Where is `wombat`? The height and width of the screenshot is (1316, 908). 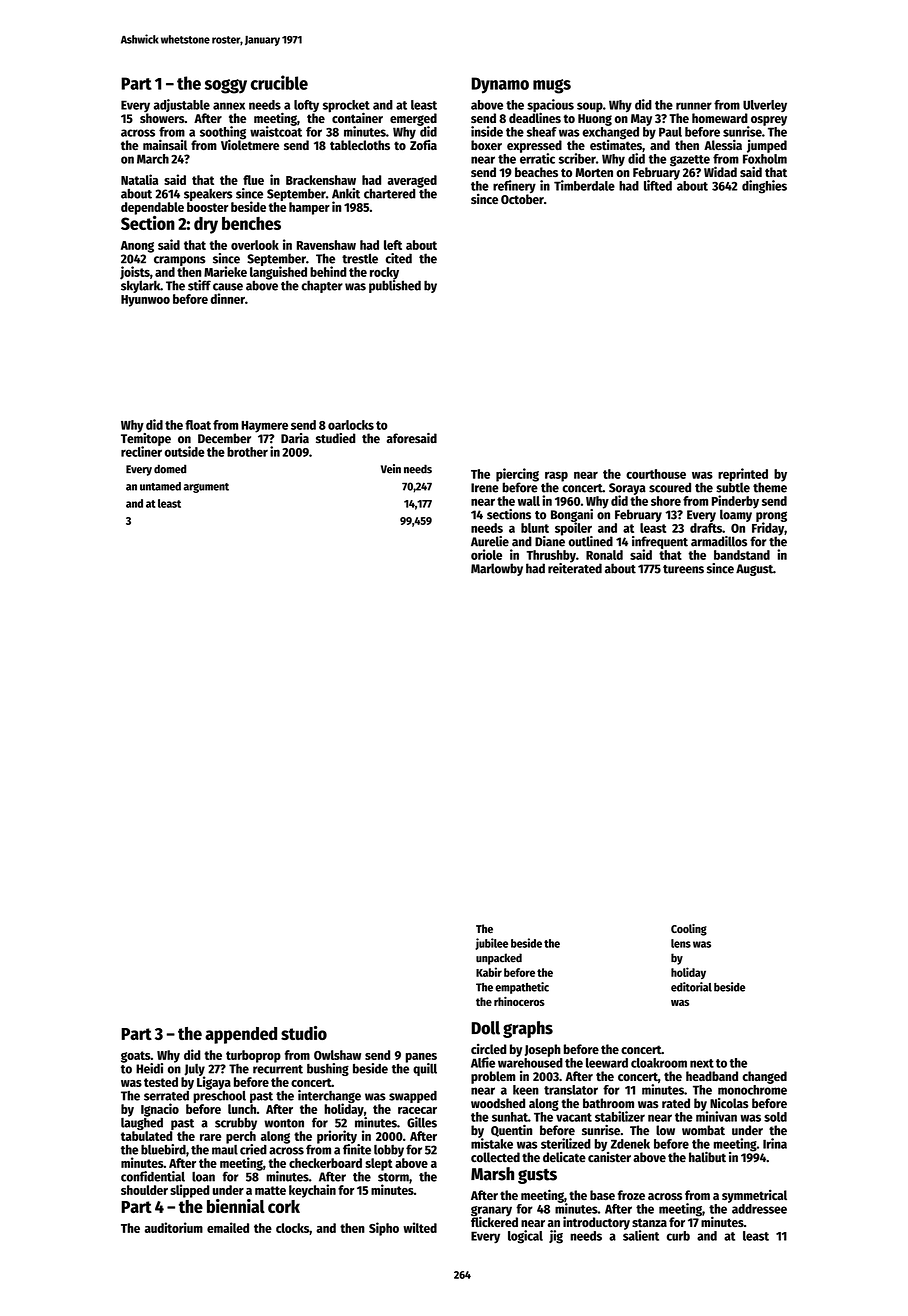 wombat is located at coordinates (703, 1130).
